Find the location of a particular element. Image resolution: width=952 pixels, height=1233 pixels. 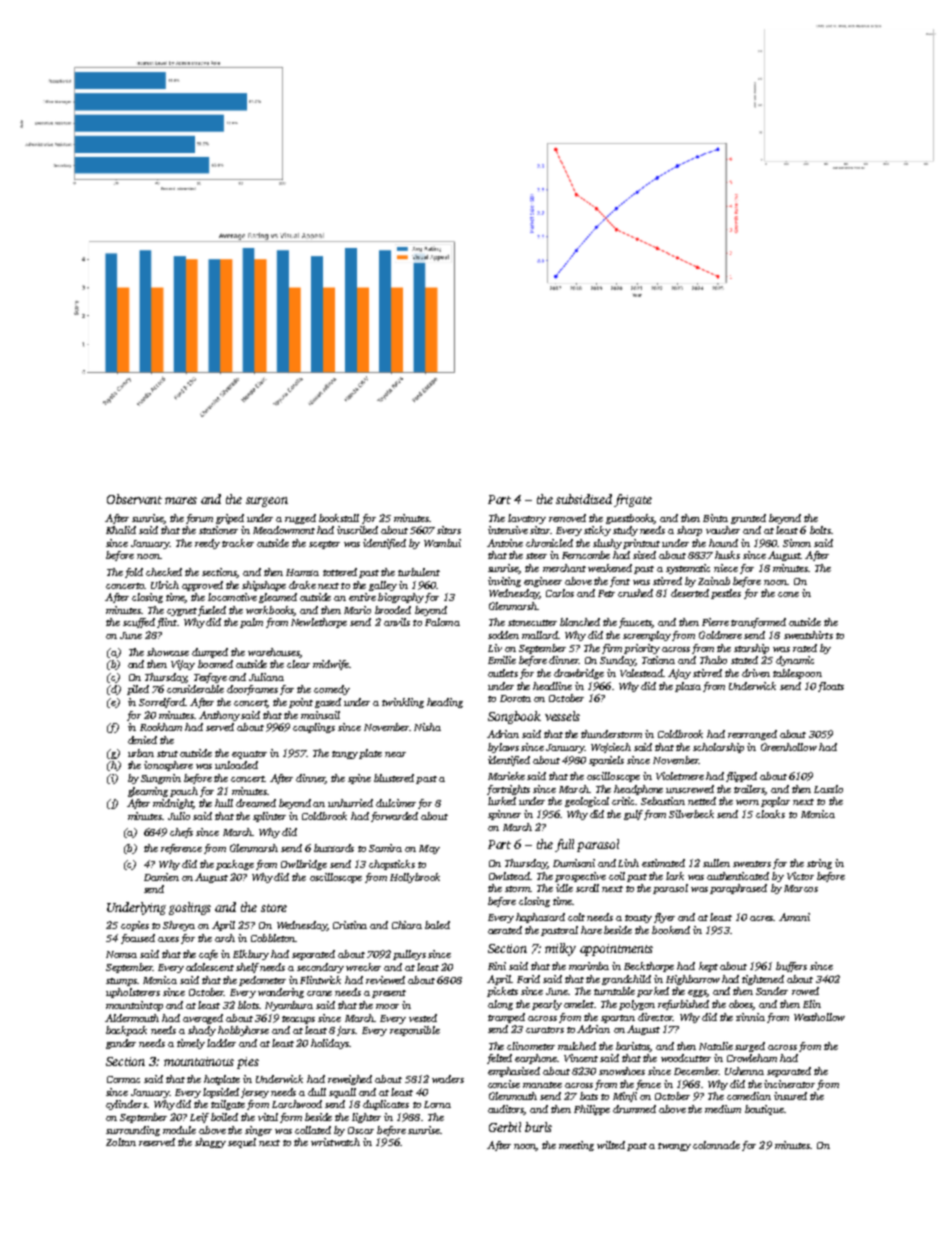

Philippe is located at coordinates (592, 1110).
